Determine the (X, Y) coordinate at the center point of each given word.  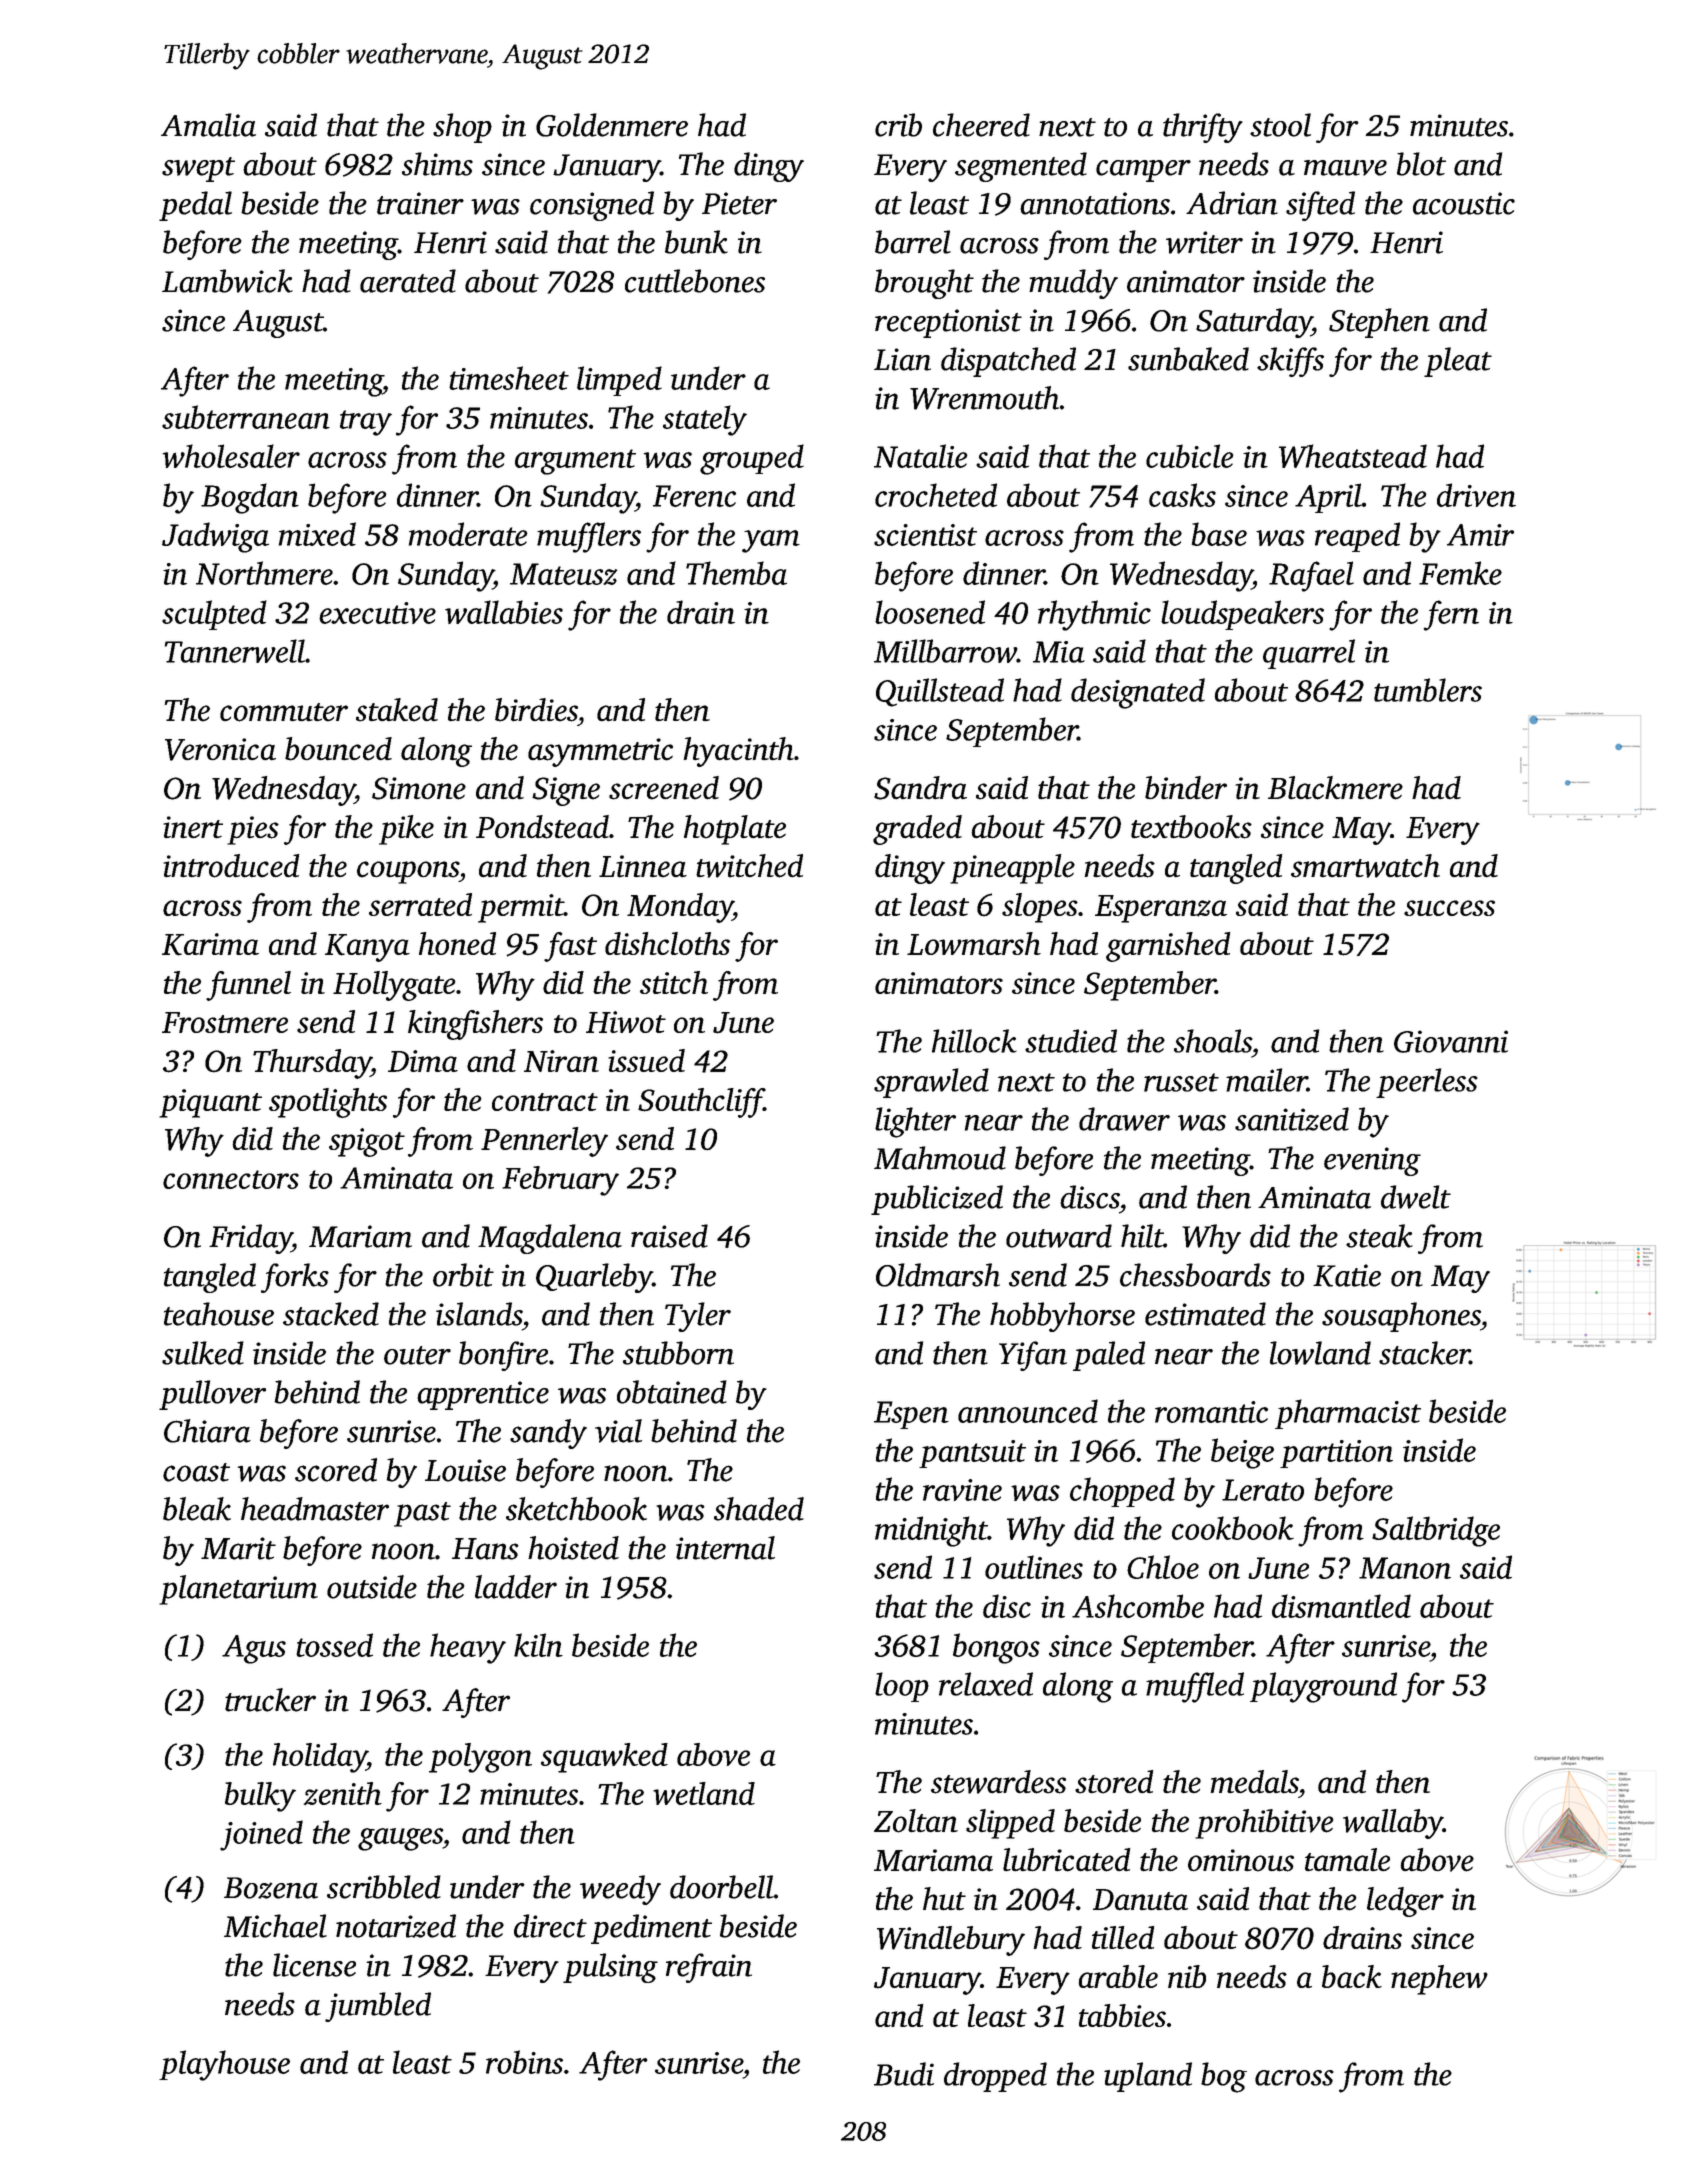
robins (524, 2062)
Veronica (220, 749)
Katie (1347, 1275)
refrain (709, 1968)
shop (462, 128)
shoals (1213, 1041)
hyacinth (738, 752)
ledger (1405, 1902)
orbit (463, 1275)
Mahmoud (940, 1158)
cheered (981, 125)
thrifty (1203, 128)
